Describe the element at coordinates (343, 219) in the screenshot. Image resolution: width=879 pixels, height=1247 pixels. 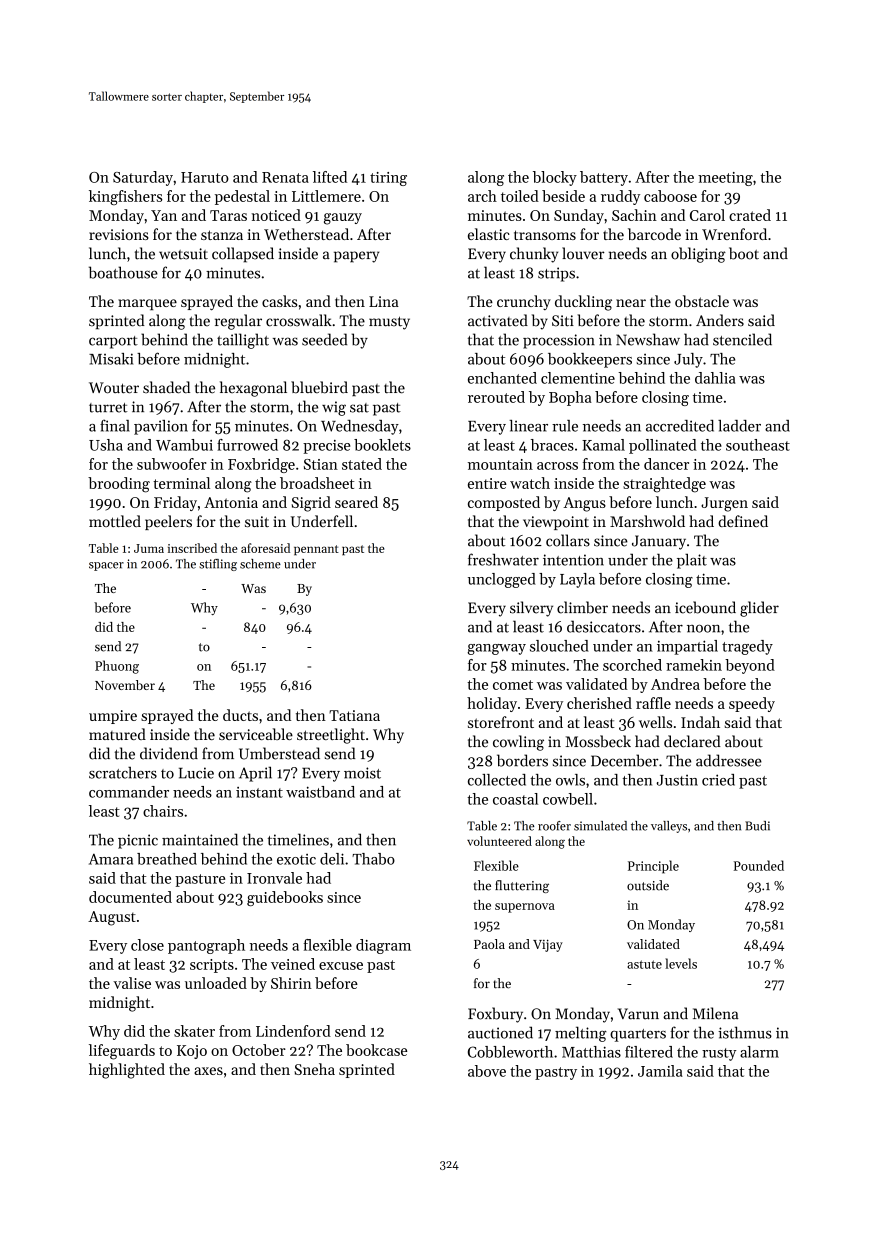
I see `gauzy` at that location.
